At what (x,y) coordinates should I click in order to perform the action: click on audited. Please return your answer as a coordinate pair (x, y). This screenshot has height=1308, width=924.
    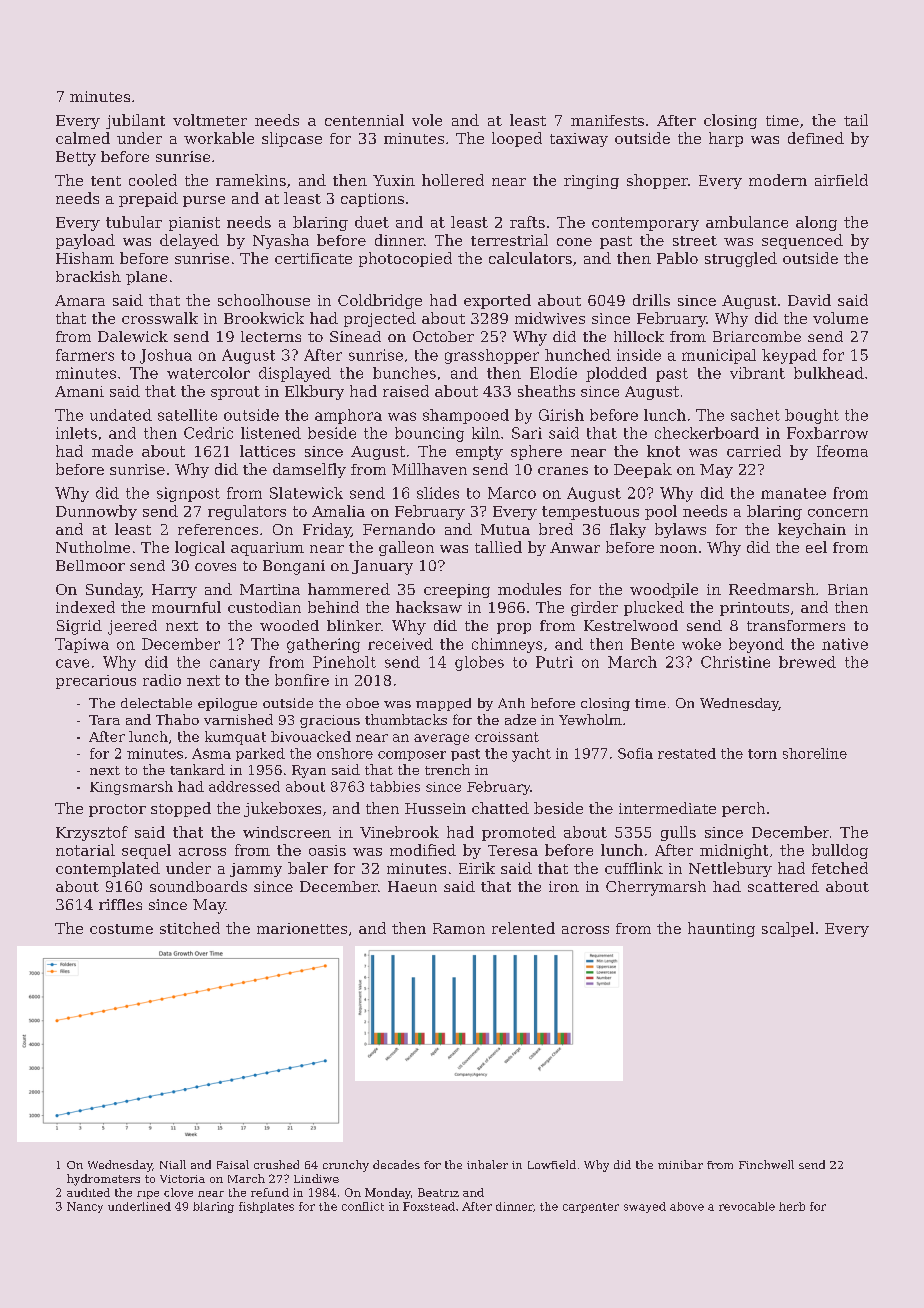
    Looking at the image, I should click on (88, 1192).
